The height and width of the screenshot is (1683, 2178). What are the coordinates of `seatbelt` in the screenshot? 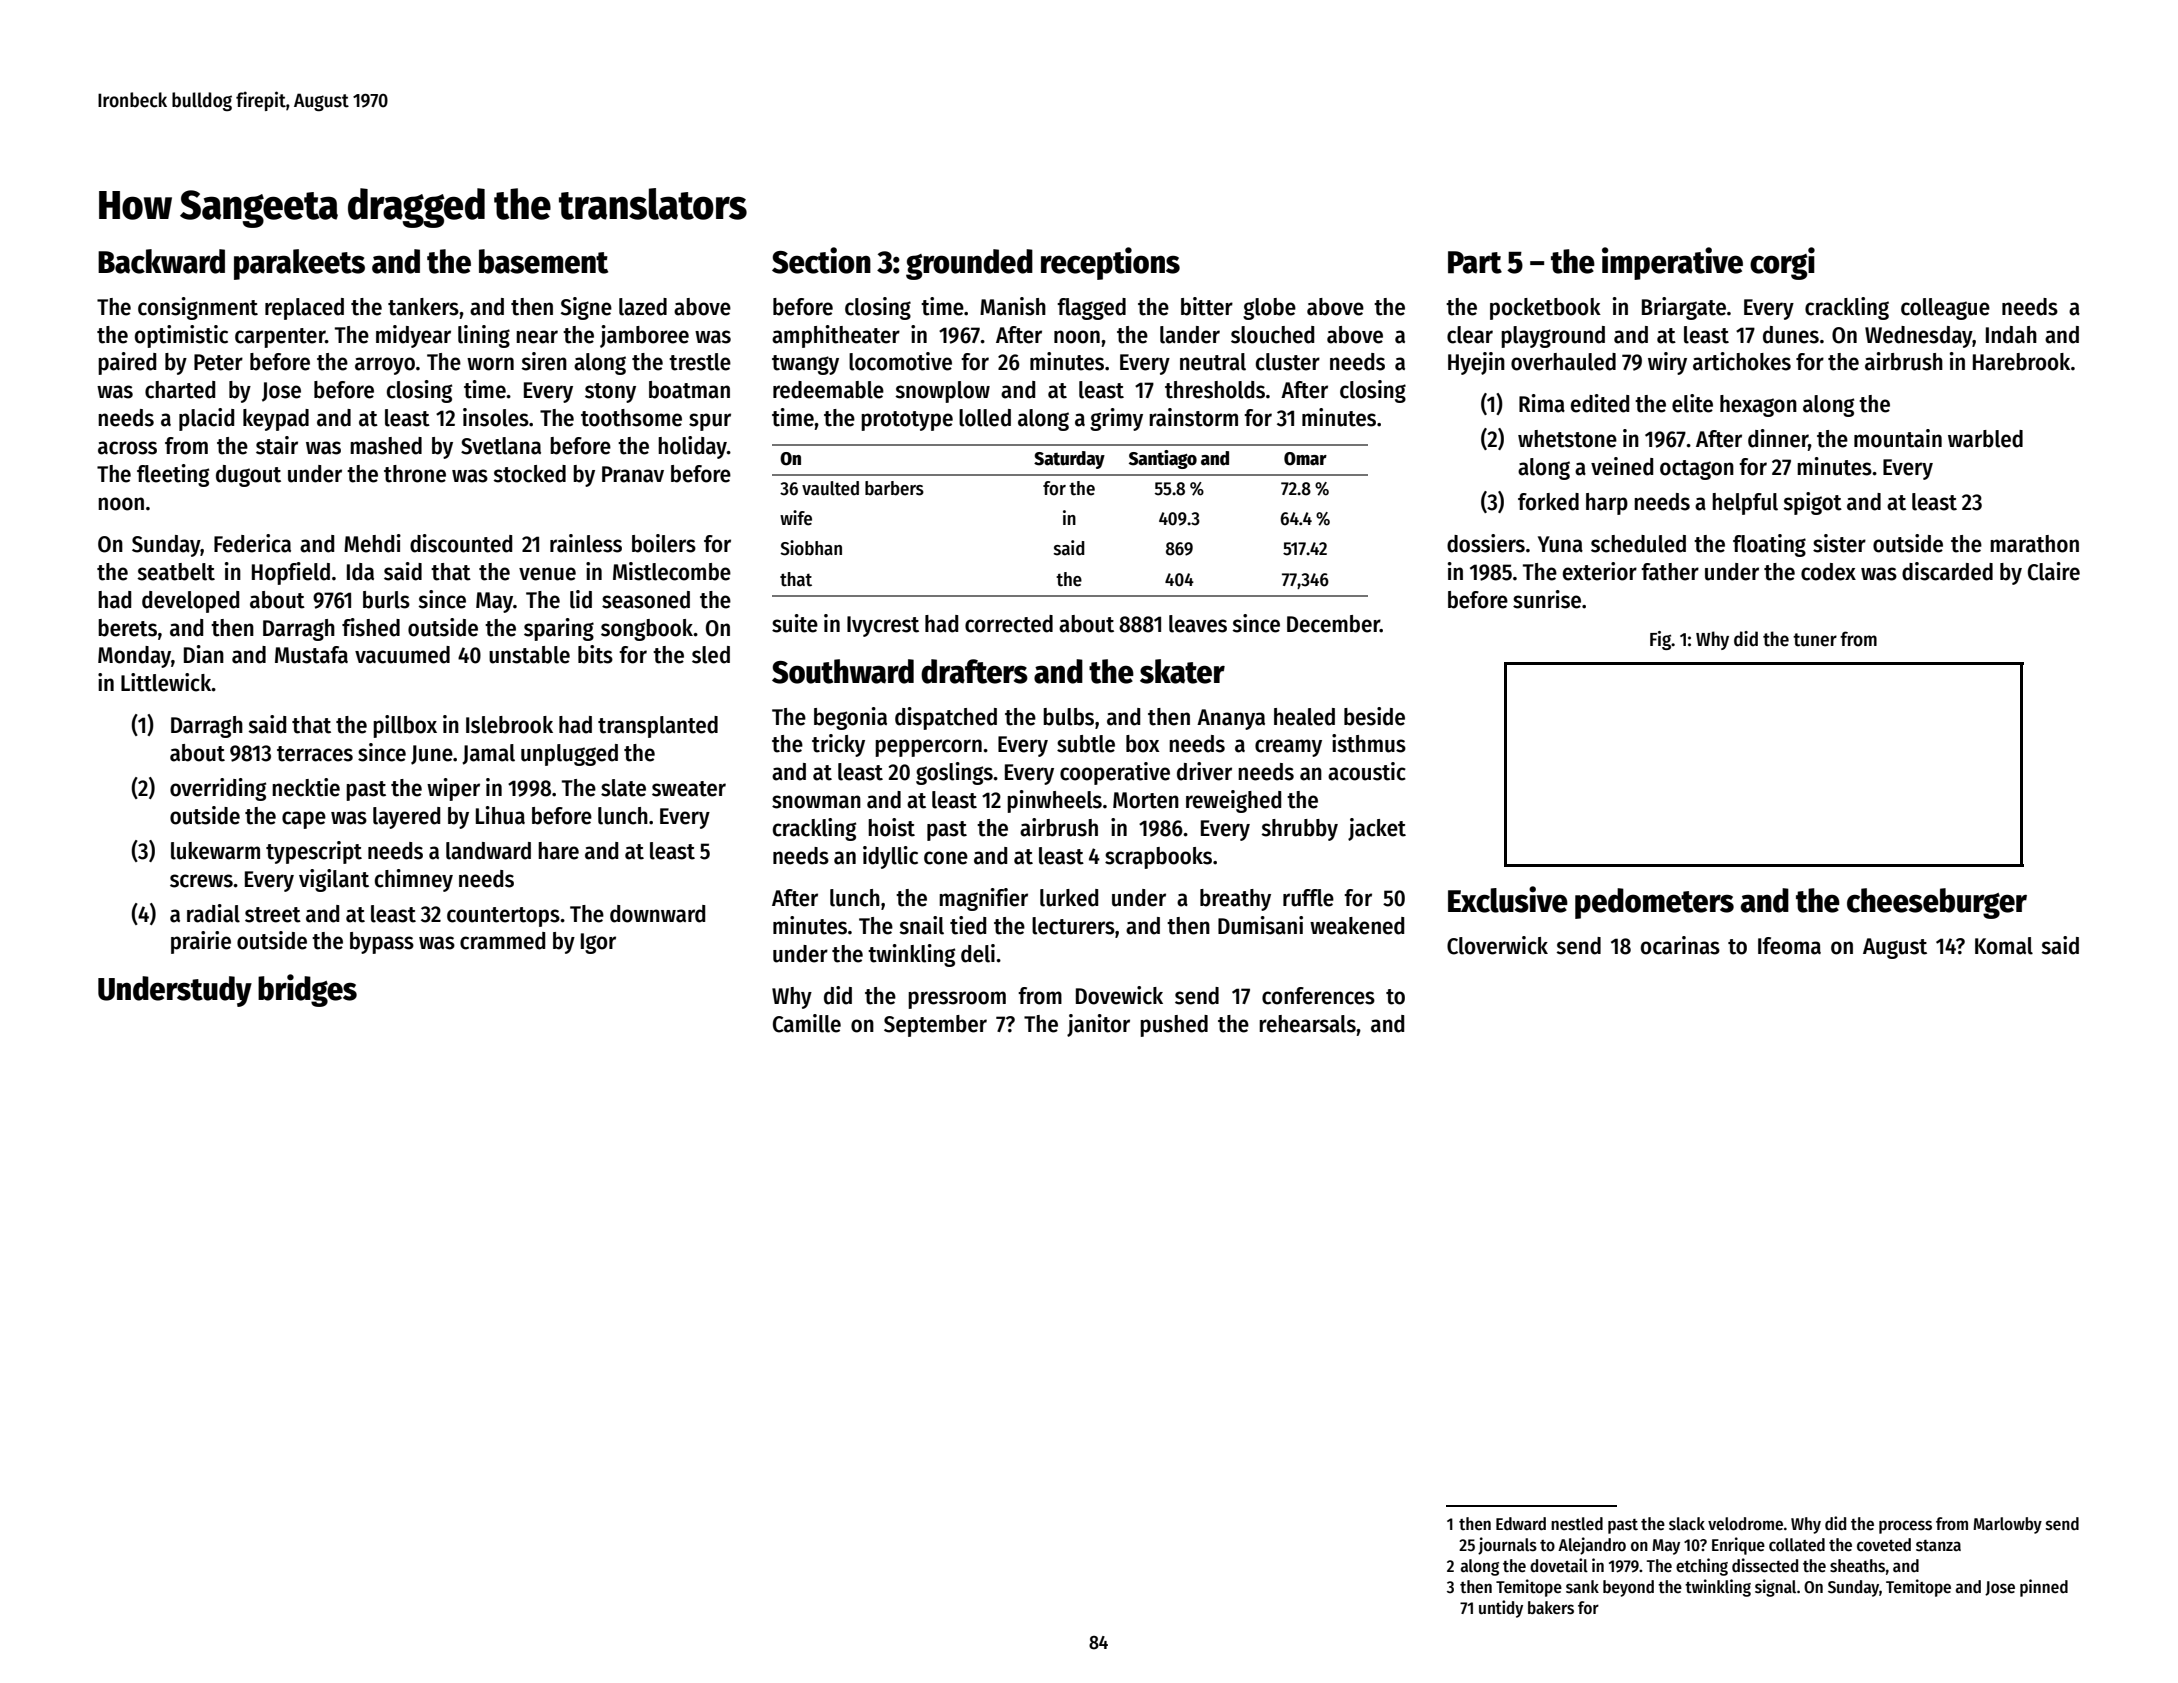 It's located at (176, 572).
